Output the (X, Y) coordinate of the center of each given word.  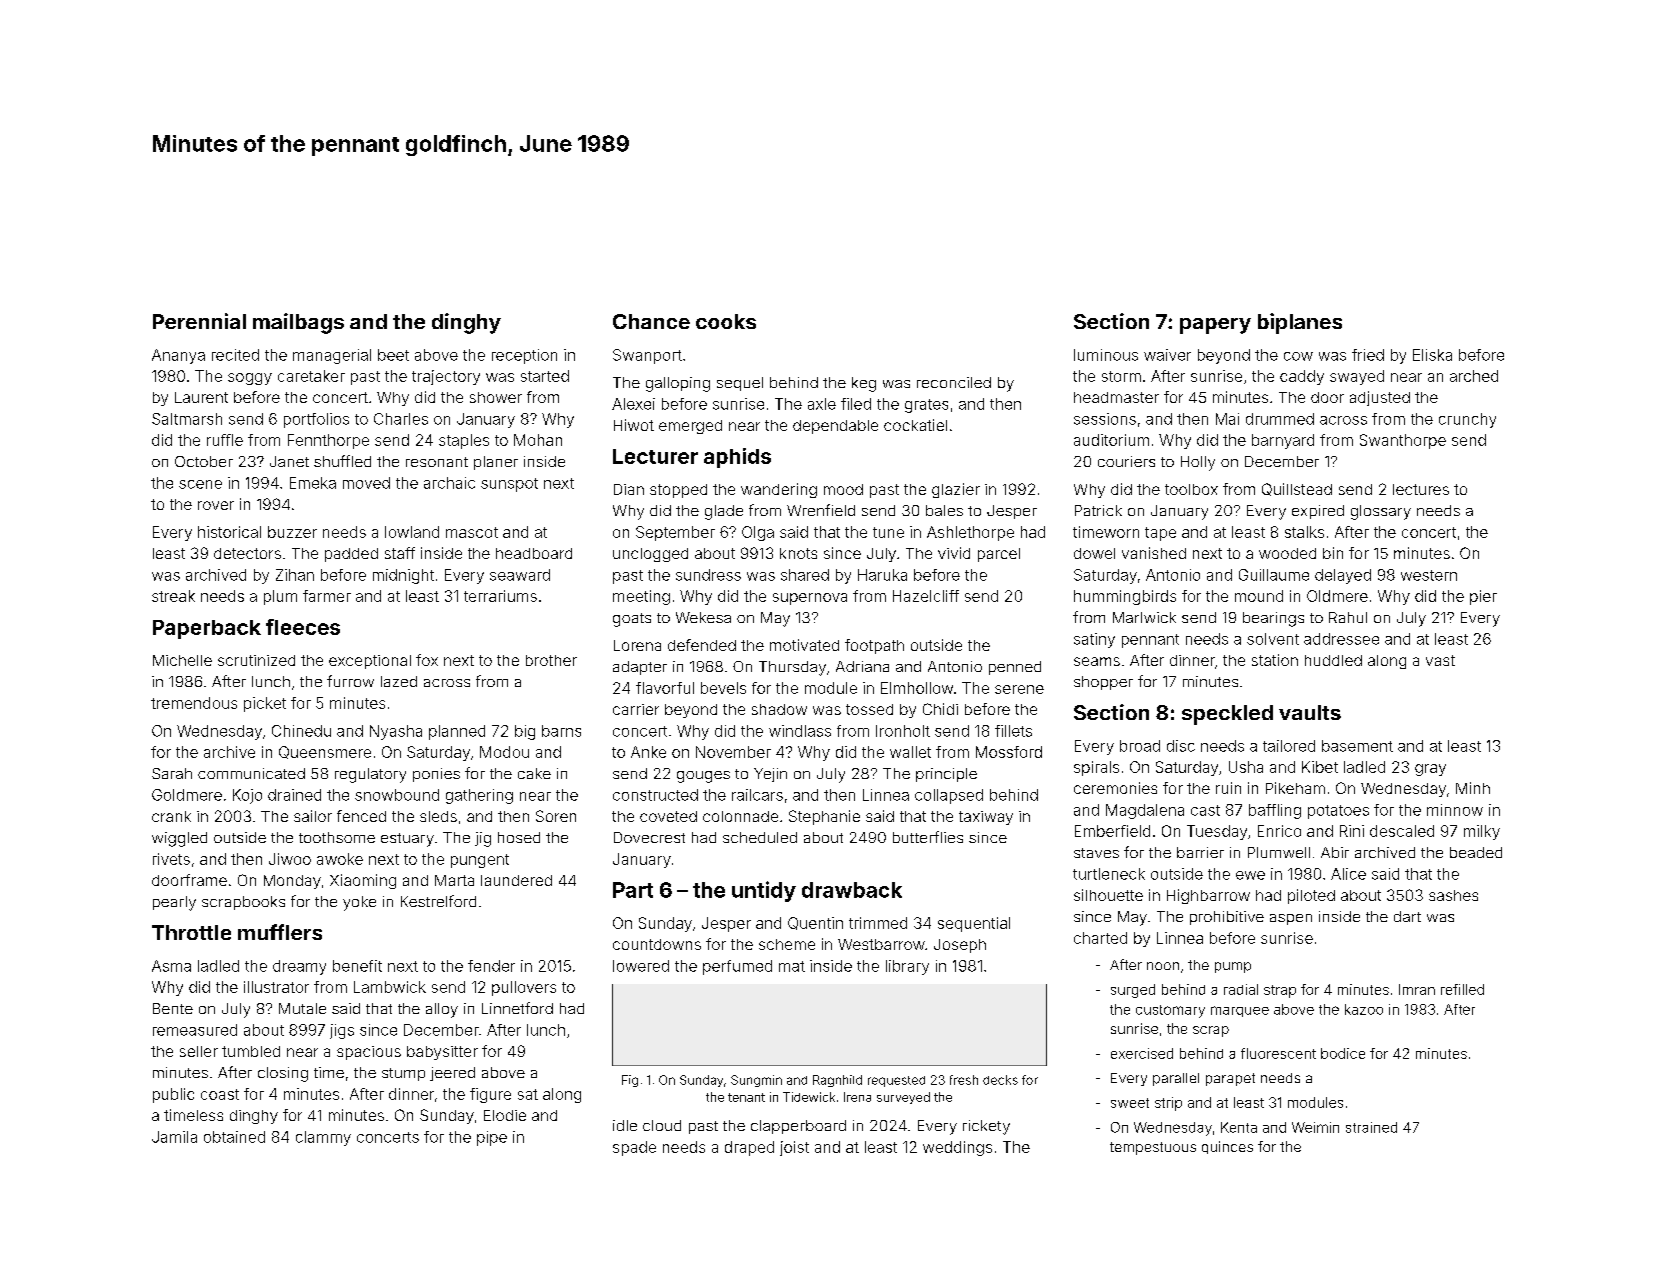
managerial (332, 356)
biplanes (1300, 323)
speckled (1227, 715)
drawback (852, 890)
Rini (1352, 831)
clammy (323, 1138)
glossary (1381, 512)
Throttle (191, 932)
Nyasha (396, 732)
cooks (726, 321)
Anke (648, 752)
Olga (758, 533)
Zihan (295, 575)
